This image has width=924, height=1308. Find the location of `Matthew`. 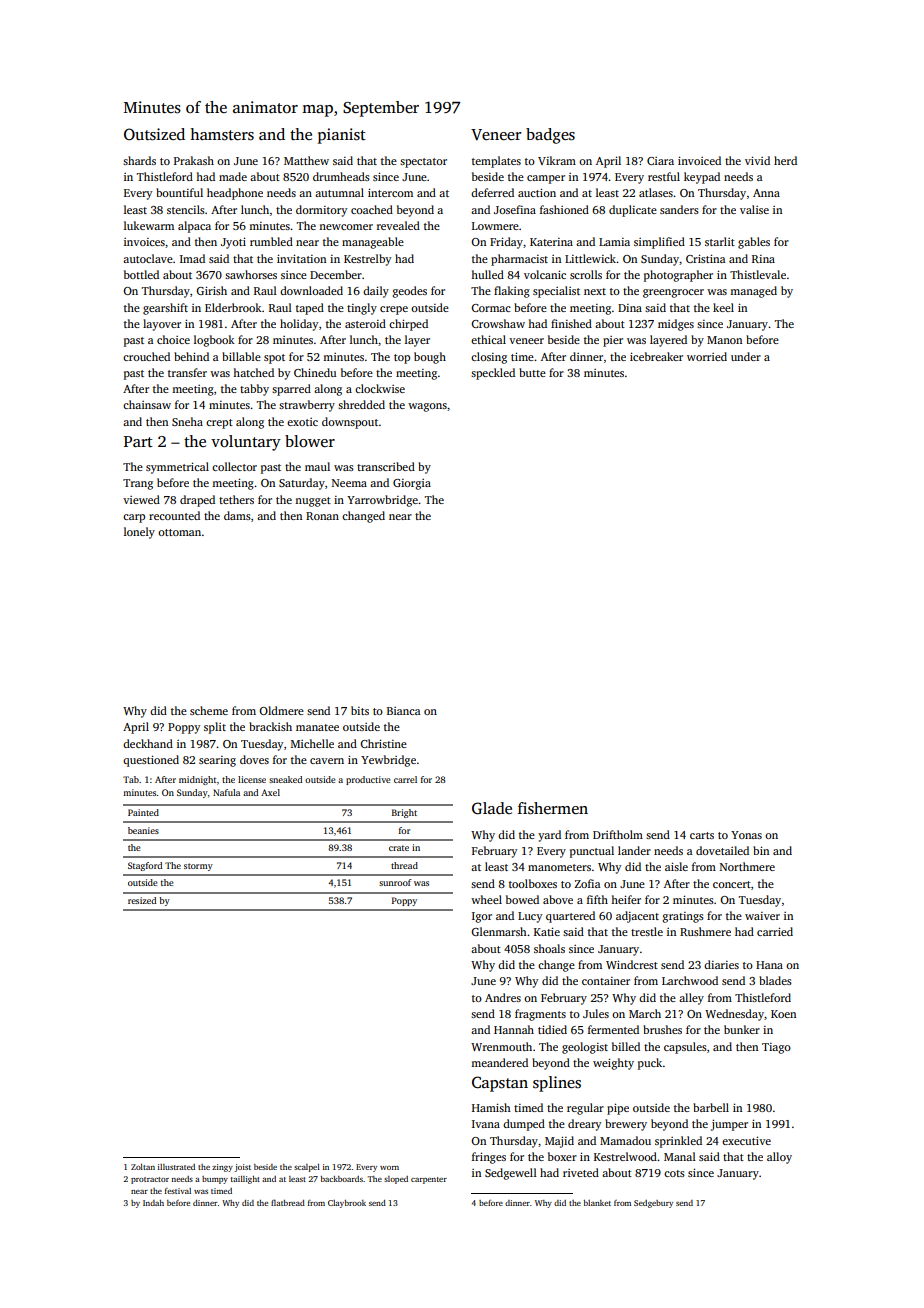

Matthew is located at coordinates (306, 160).
